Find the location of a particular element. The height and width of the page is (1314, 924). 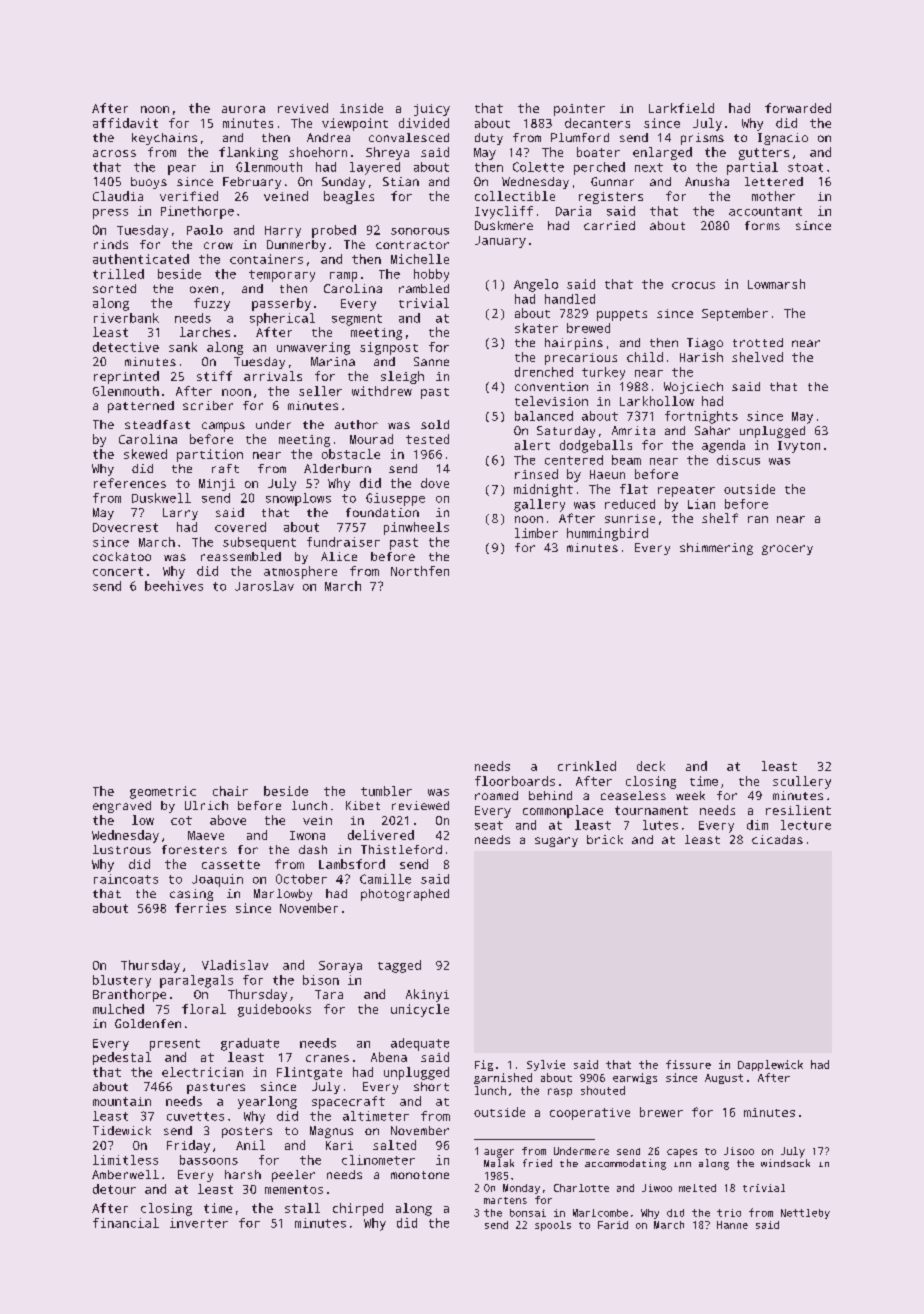

yearlong is located at coordinates (267, 1102).
